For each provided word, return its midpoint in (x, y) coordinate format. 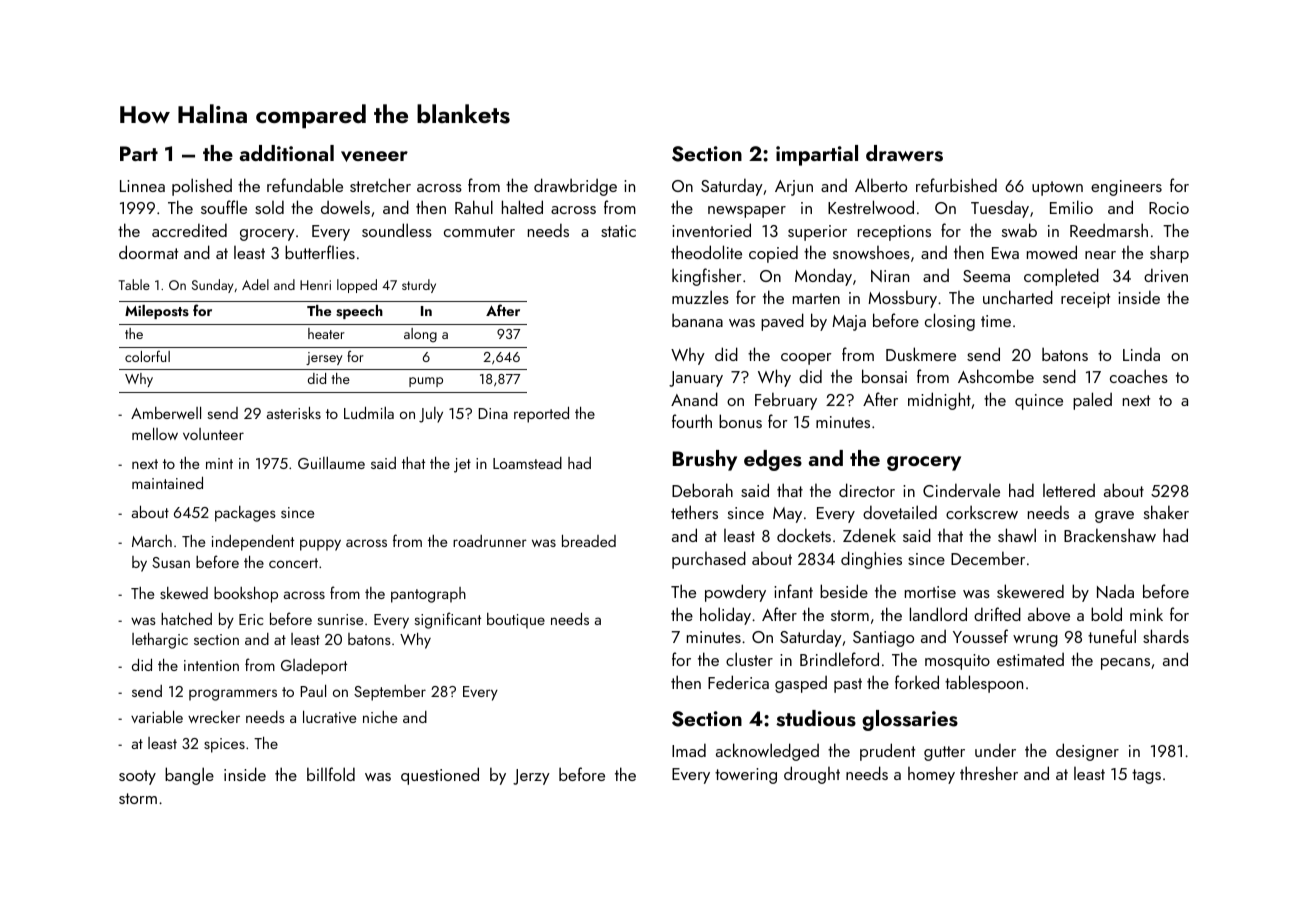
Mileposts (157, 312)
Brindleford (839, 659)
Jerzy (531, 777)
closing (950, 322)
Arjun (794, 188)
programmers (233, 695)
